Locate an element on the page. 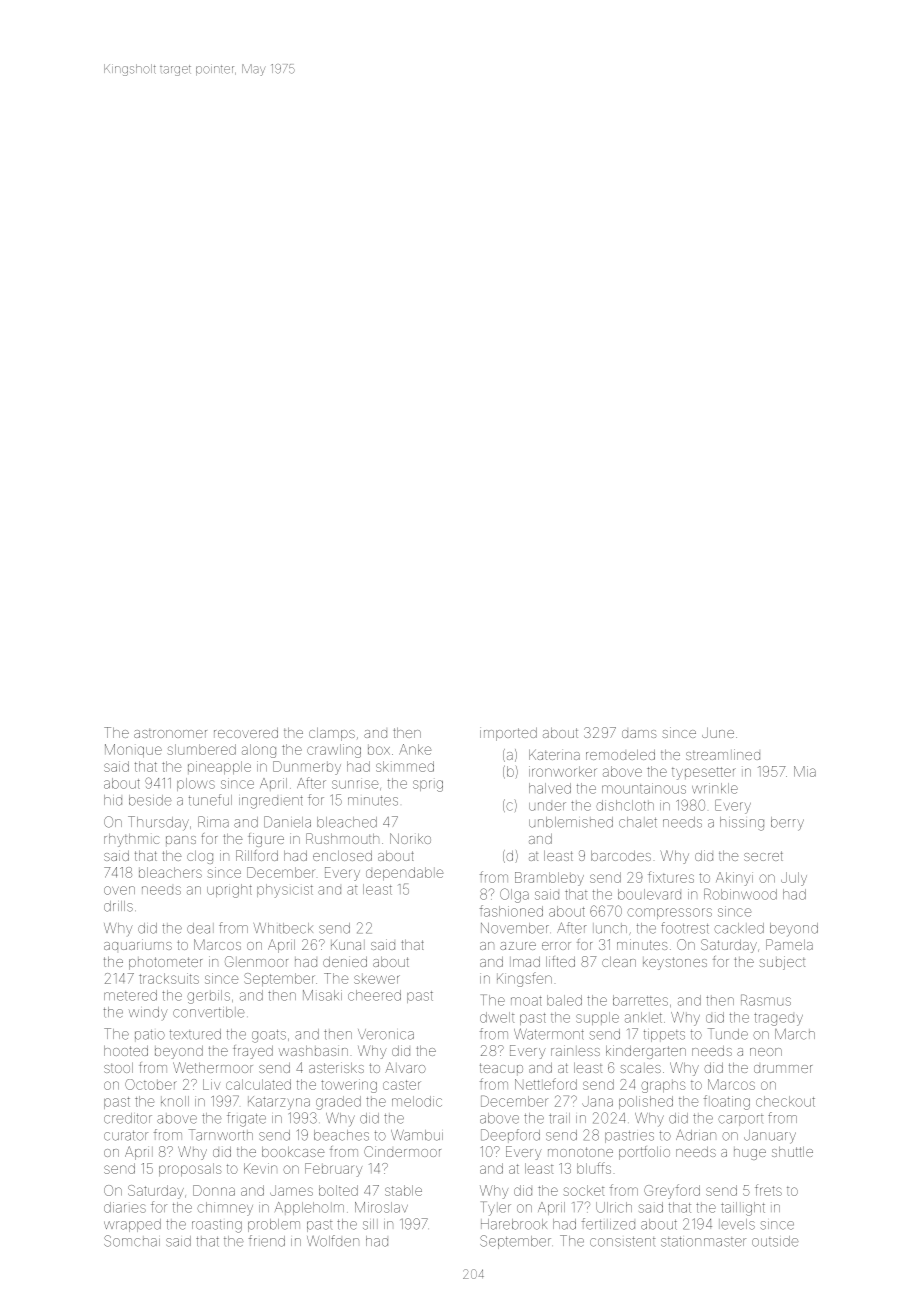 This page has width=924, height=1308. June is located at coordinates (718, 733).
